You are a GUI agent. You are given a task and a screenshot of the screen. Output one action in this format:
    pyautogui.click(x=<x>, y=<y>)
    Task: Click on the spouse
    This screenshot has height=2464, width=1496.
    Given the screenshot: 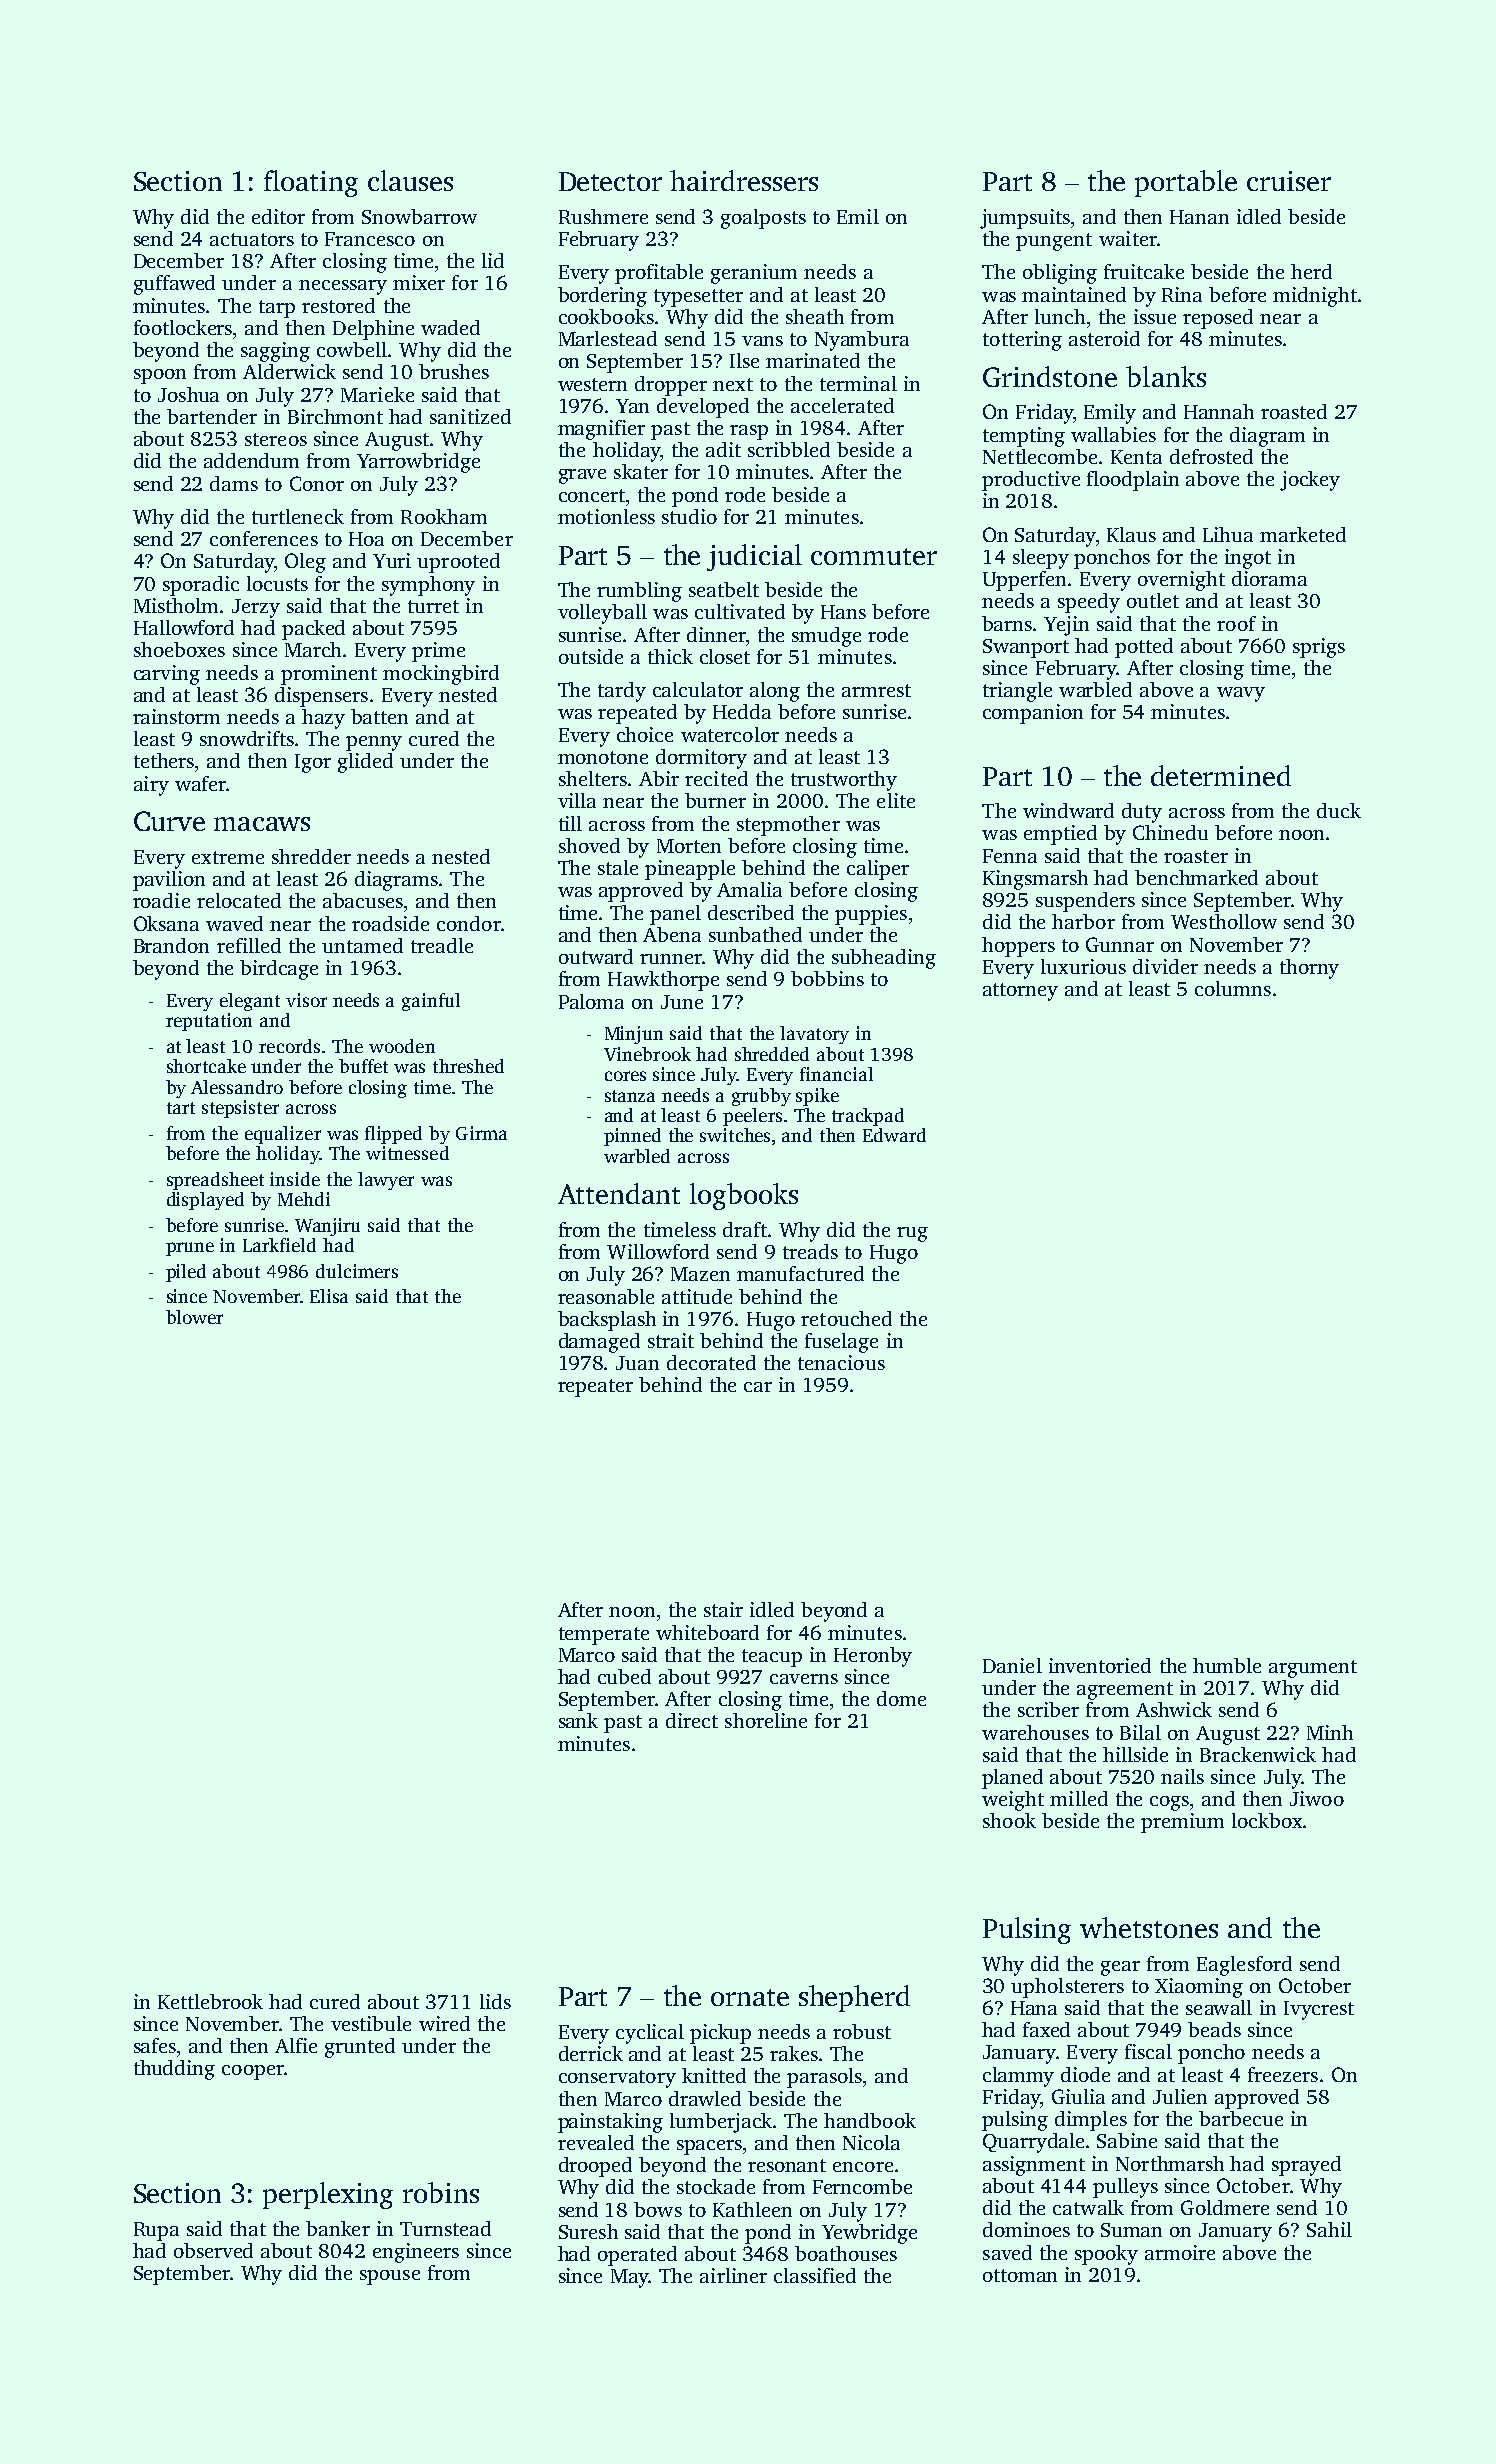 What is the action you would take?
    pyautogui.click(x=390, y=2277)
